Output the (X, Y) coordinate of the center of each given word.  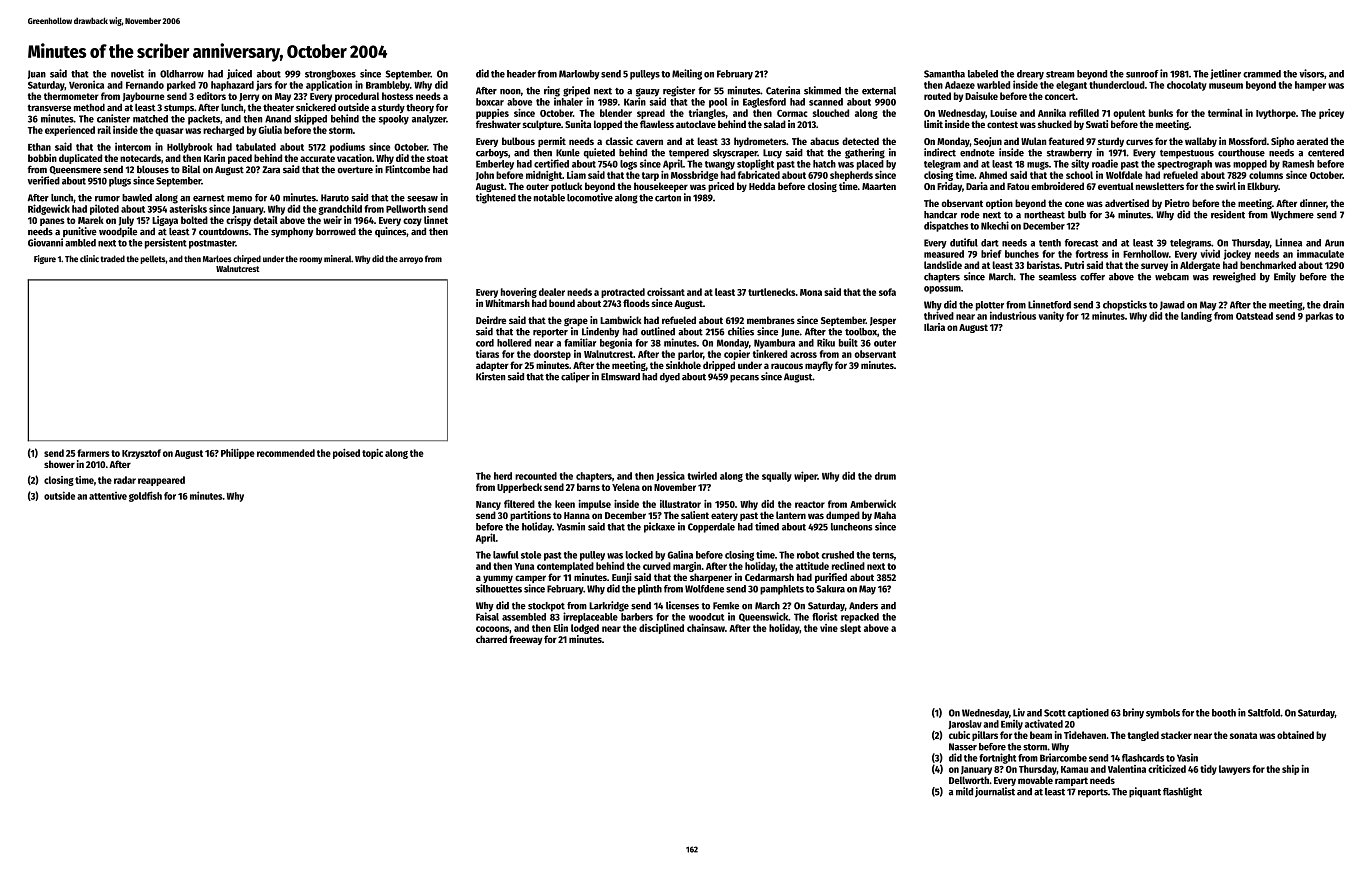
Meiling (687, 74)
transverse (49, 108)
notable (549, 198)
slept (850, 629)
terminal (1225, 113)
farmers (93, 453)
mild (964, 791)
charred (491, 639)
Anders (863, 606)
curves (1139, 142)
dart (990, 243)
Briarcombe (1063, 757)
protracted (623, 293)
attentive (108, 496)
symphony (292, 232)
